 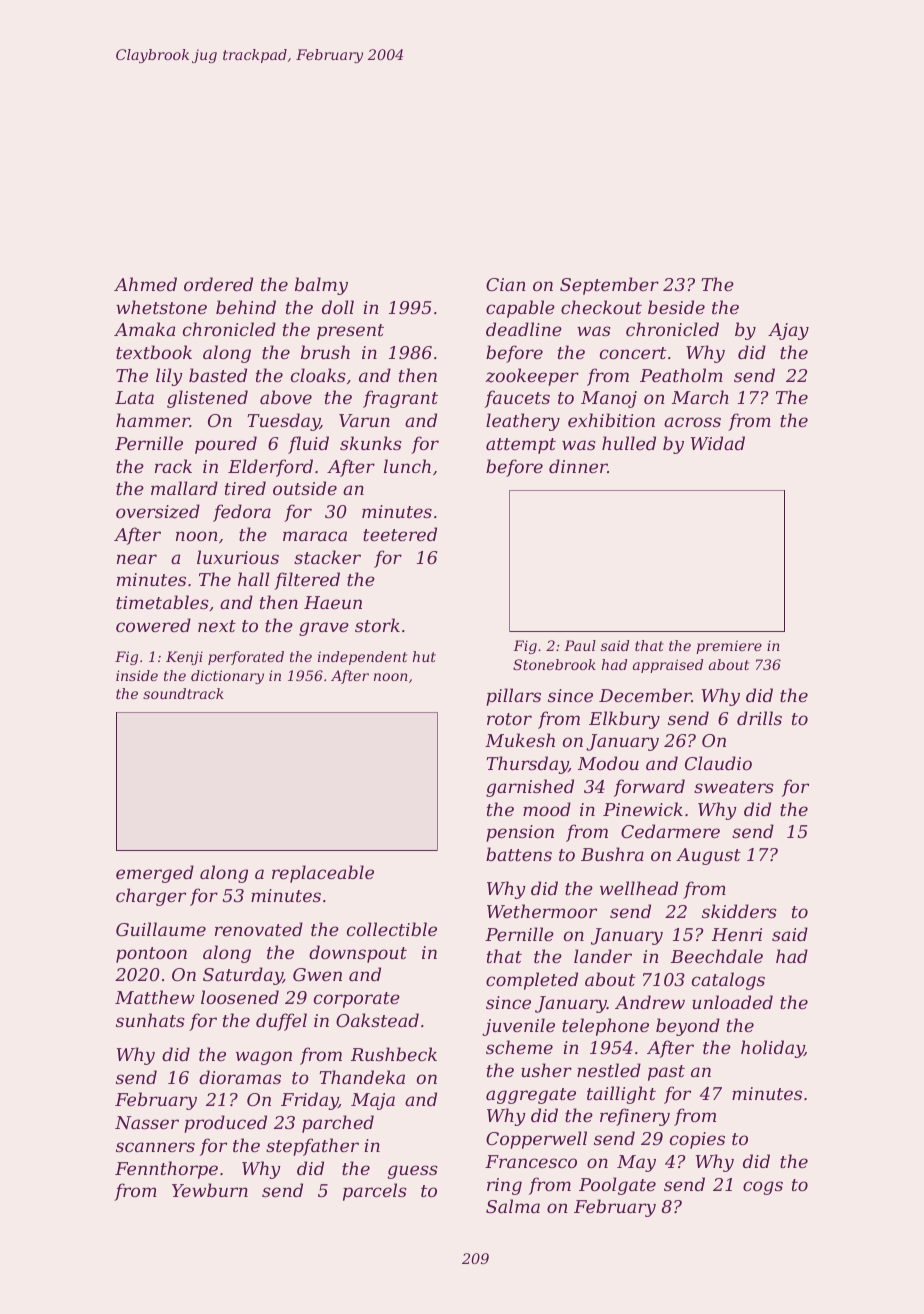 What do you see at coordinates (158, 511) in the document?
I see `oversized` at bounding box center [158, 511].
